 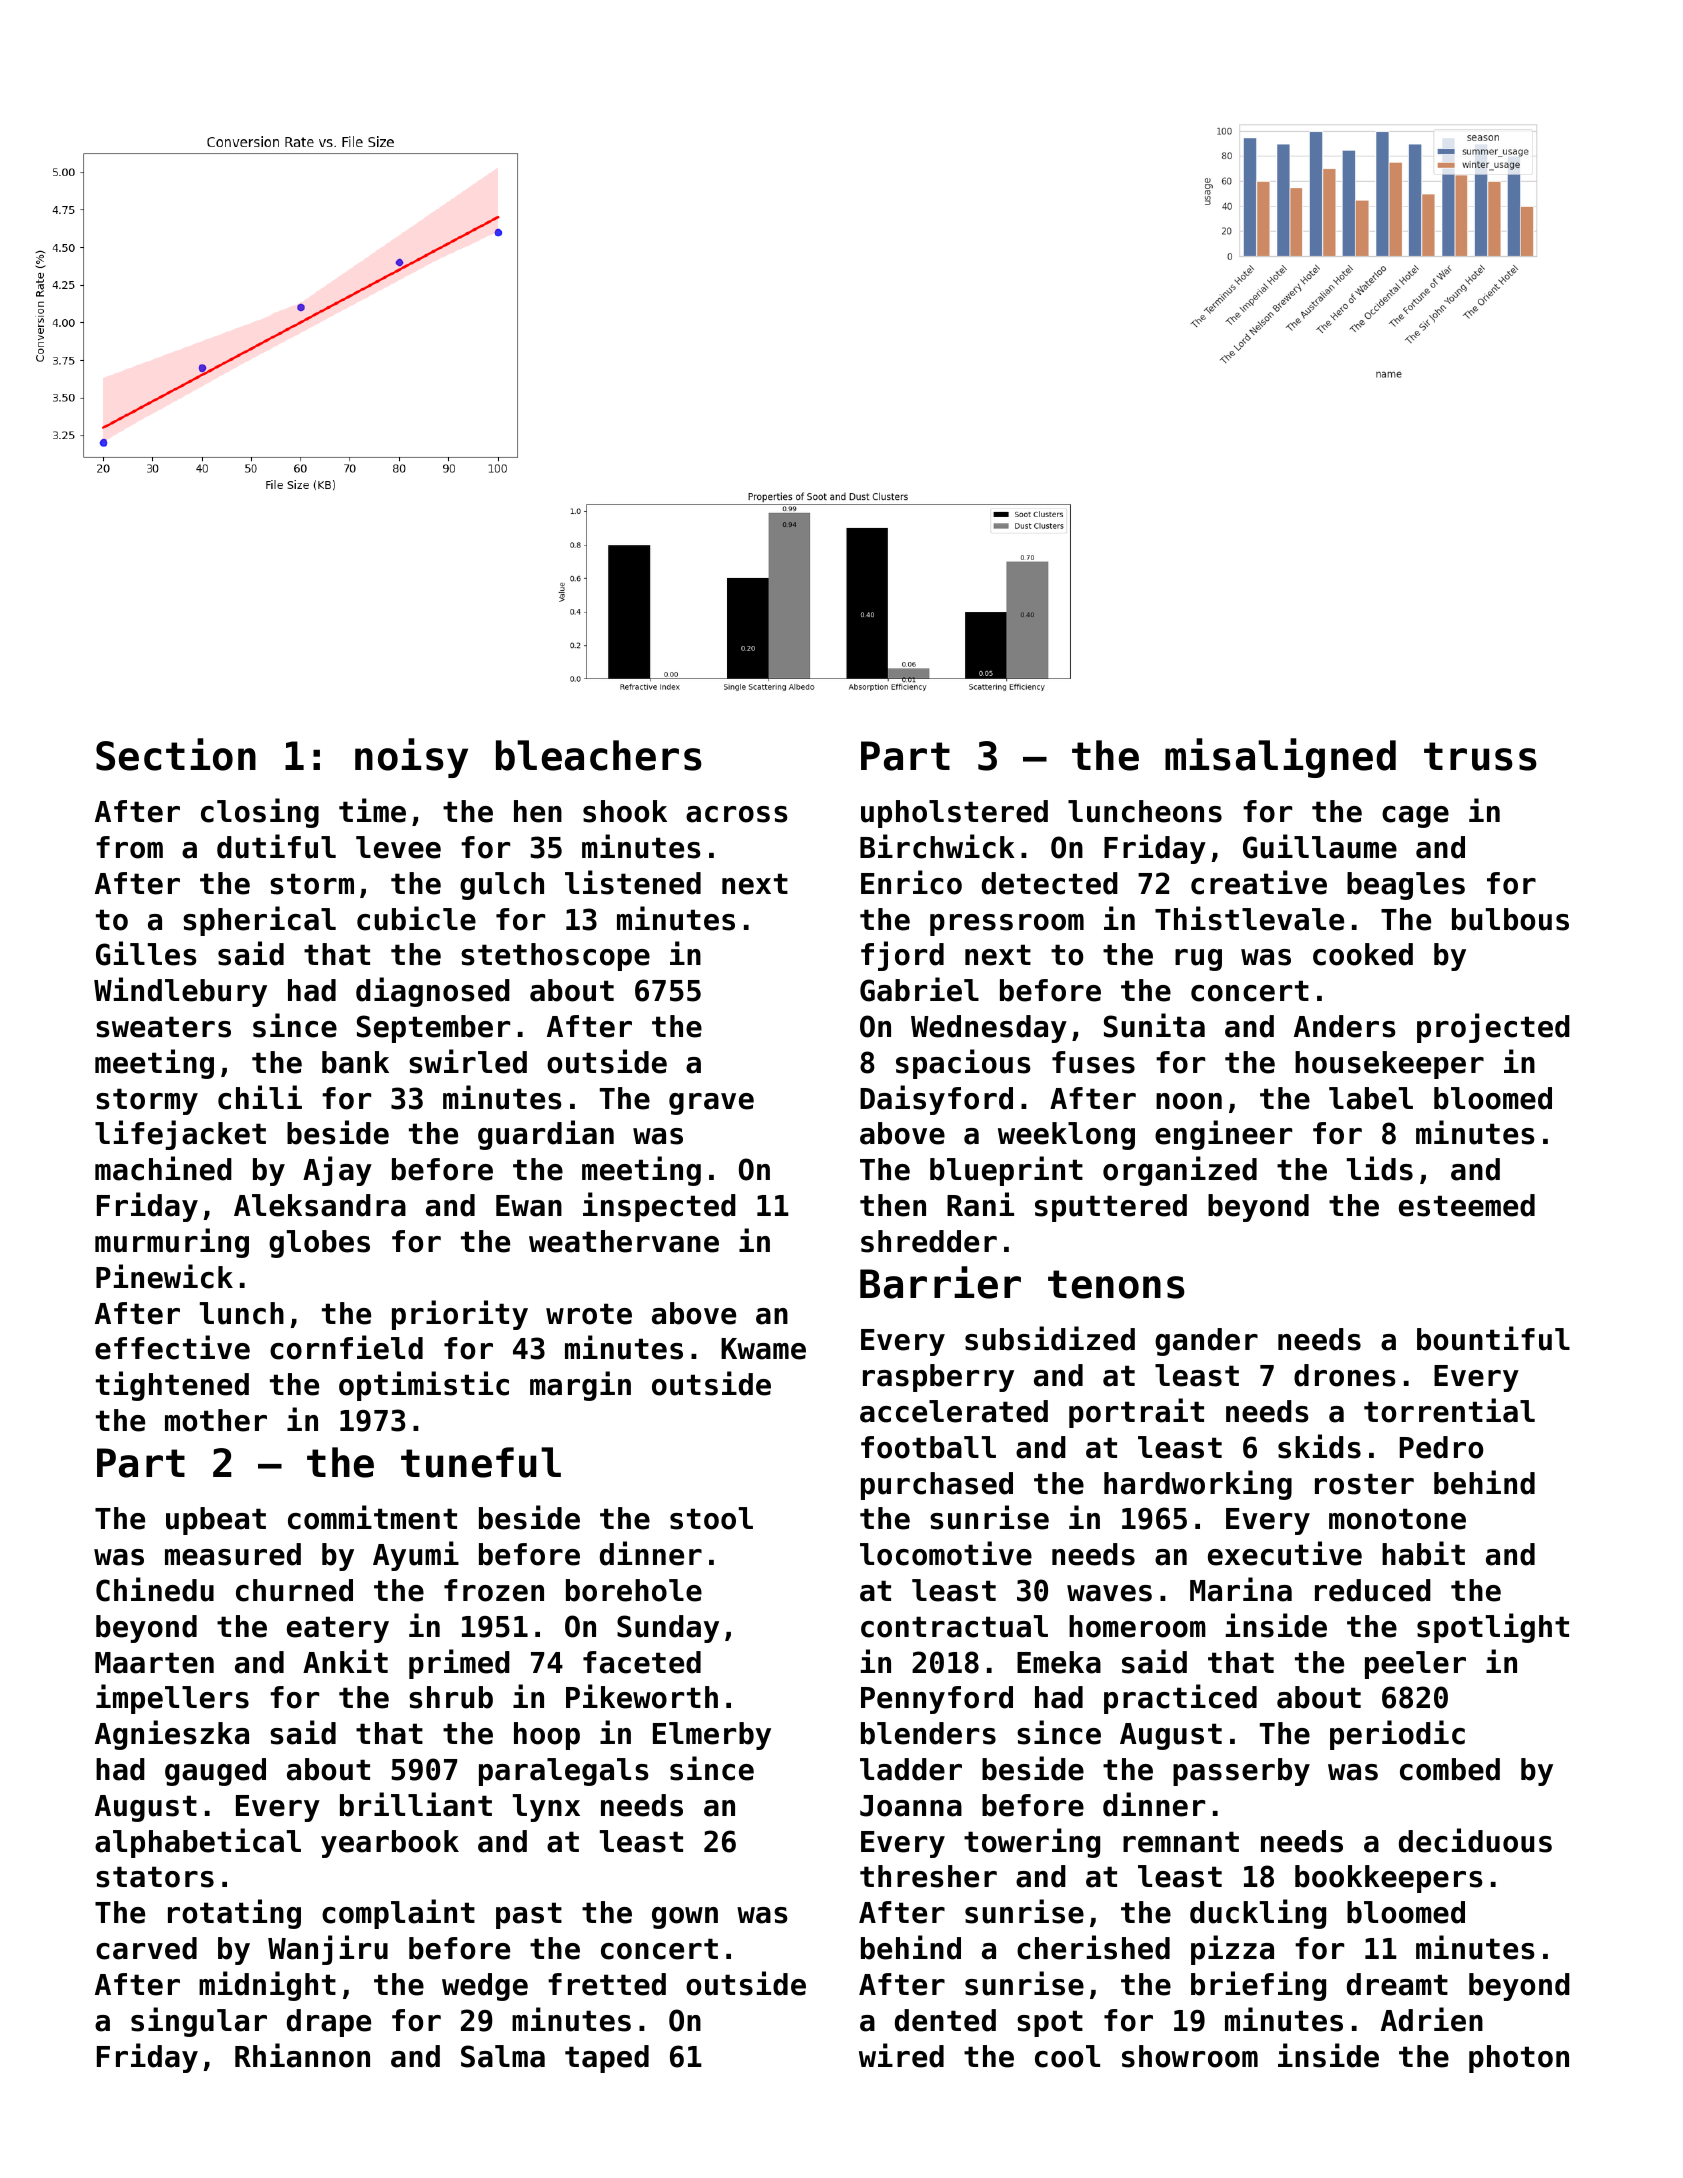 What do you see at coordinates (625, 811) in the screenshot?
I see `shook` at bounding box center [625, 811].
